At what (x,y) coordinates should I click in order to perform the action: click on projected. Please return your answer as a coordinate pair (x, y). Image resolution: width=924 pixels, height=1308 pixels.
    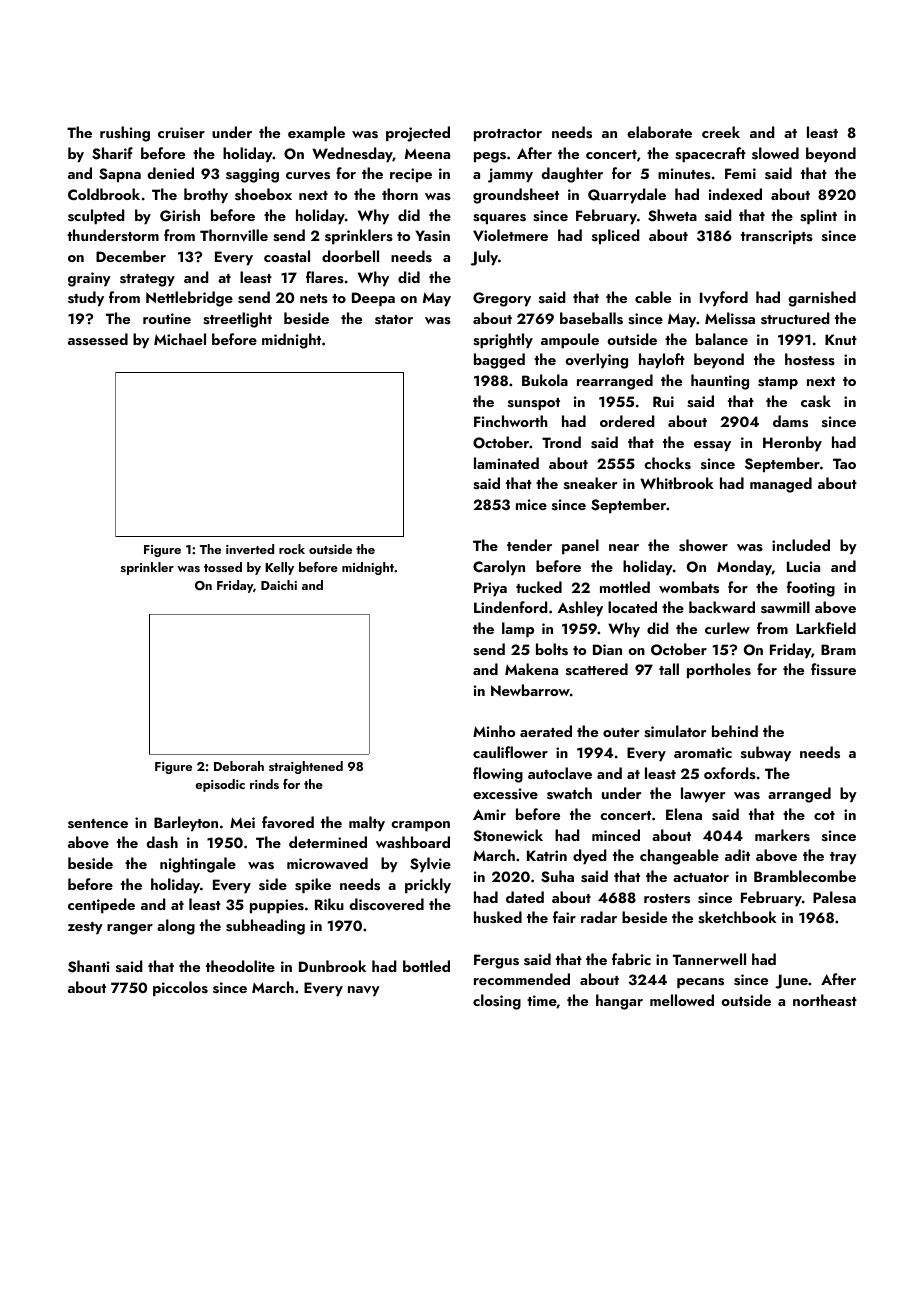
    Looking at the image, I should click on (418, 134).
